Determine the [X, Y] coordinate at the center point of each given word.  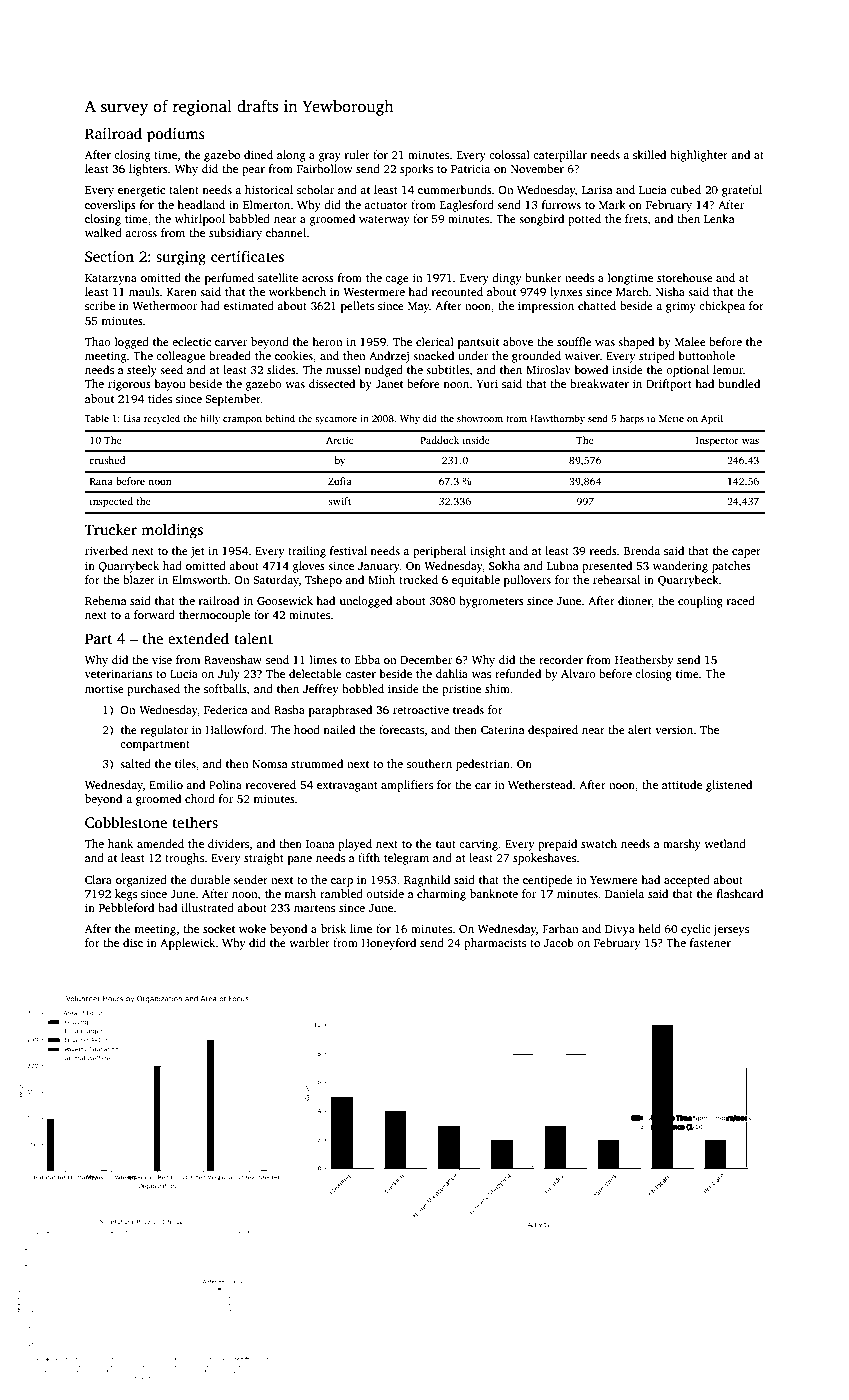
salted [135, 763]
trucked [418, 579]
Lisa [132, 418]
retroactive [421, 709]
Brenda [642, 550]
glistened [729, 786]
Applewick [187, 944]
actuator [386, 205]
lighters [148, 170]
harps [632, 419]
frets [636, 218]
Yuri [487, 383]
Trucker [111, 529]
